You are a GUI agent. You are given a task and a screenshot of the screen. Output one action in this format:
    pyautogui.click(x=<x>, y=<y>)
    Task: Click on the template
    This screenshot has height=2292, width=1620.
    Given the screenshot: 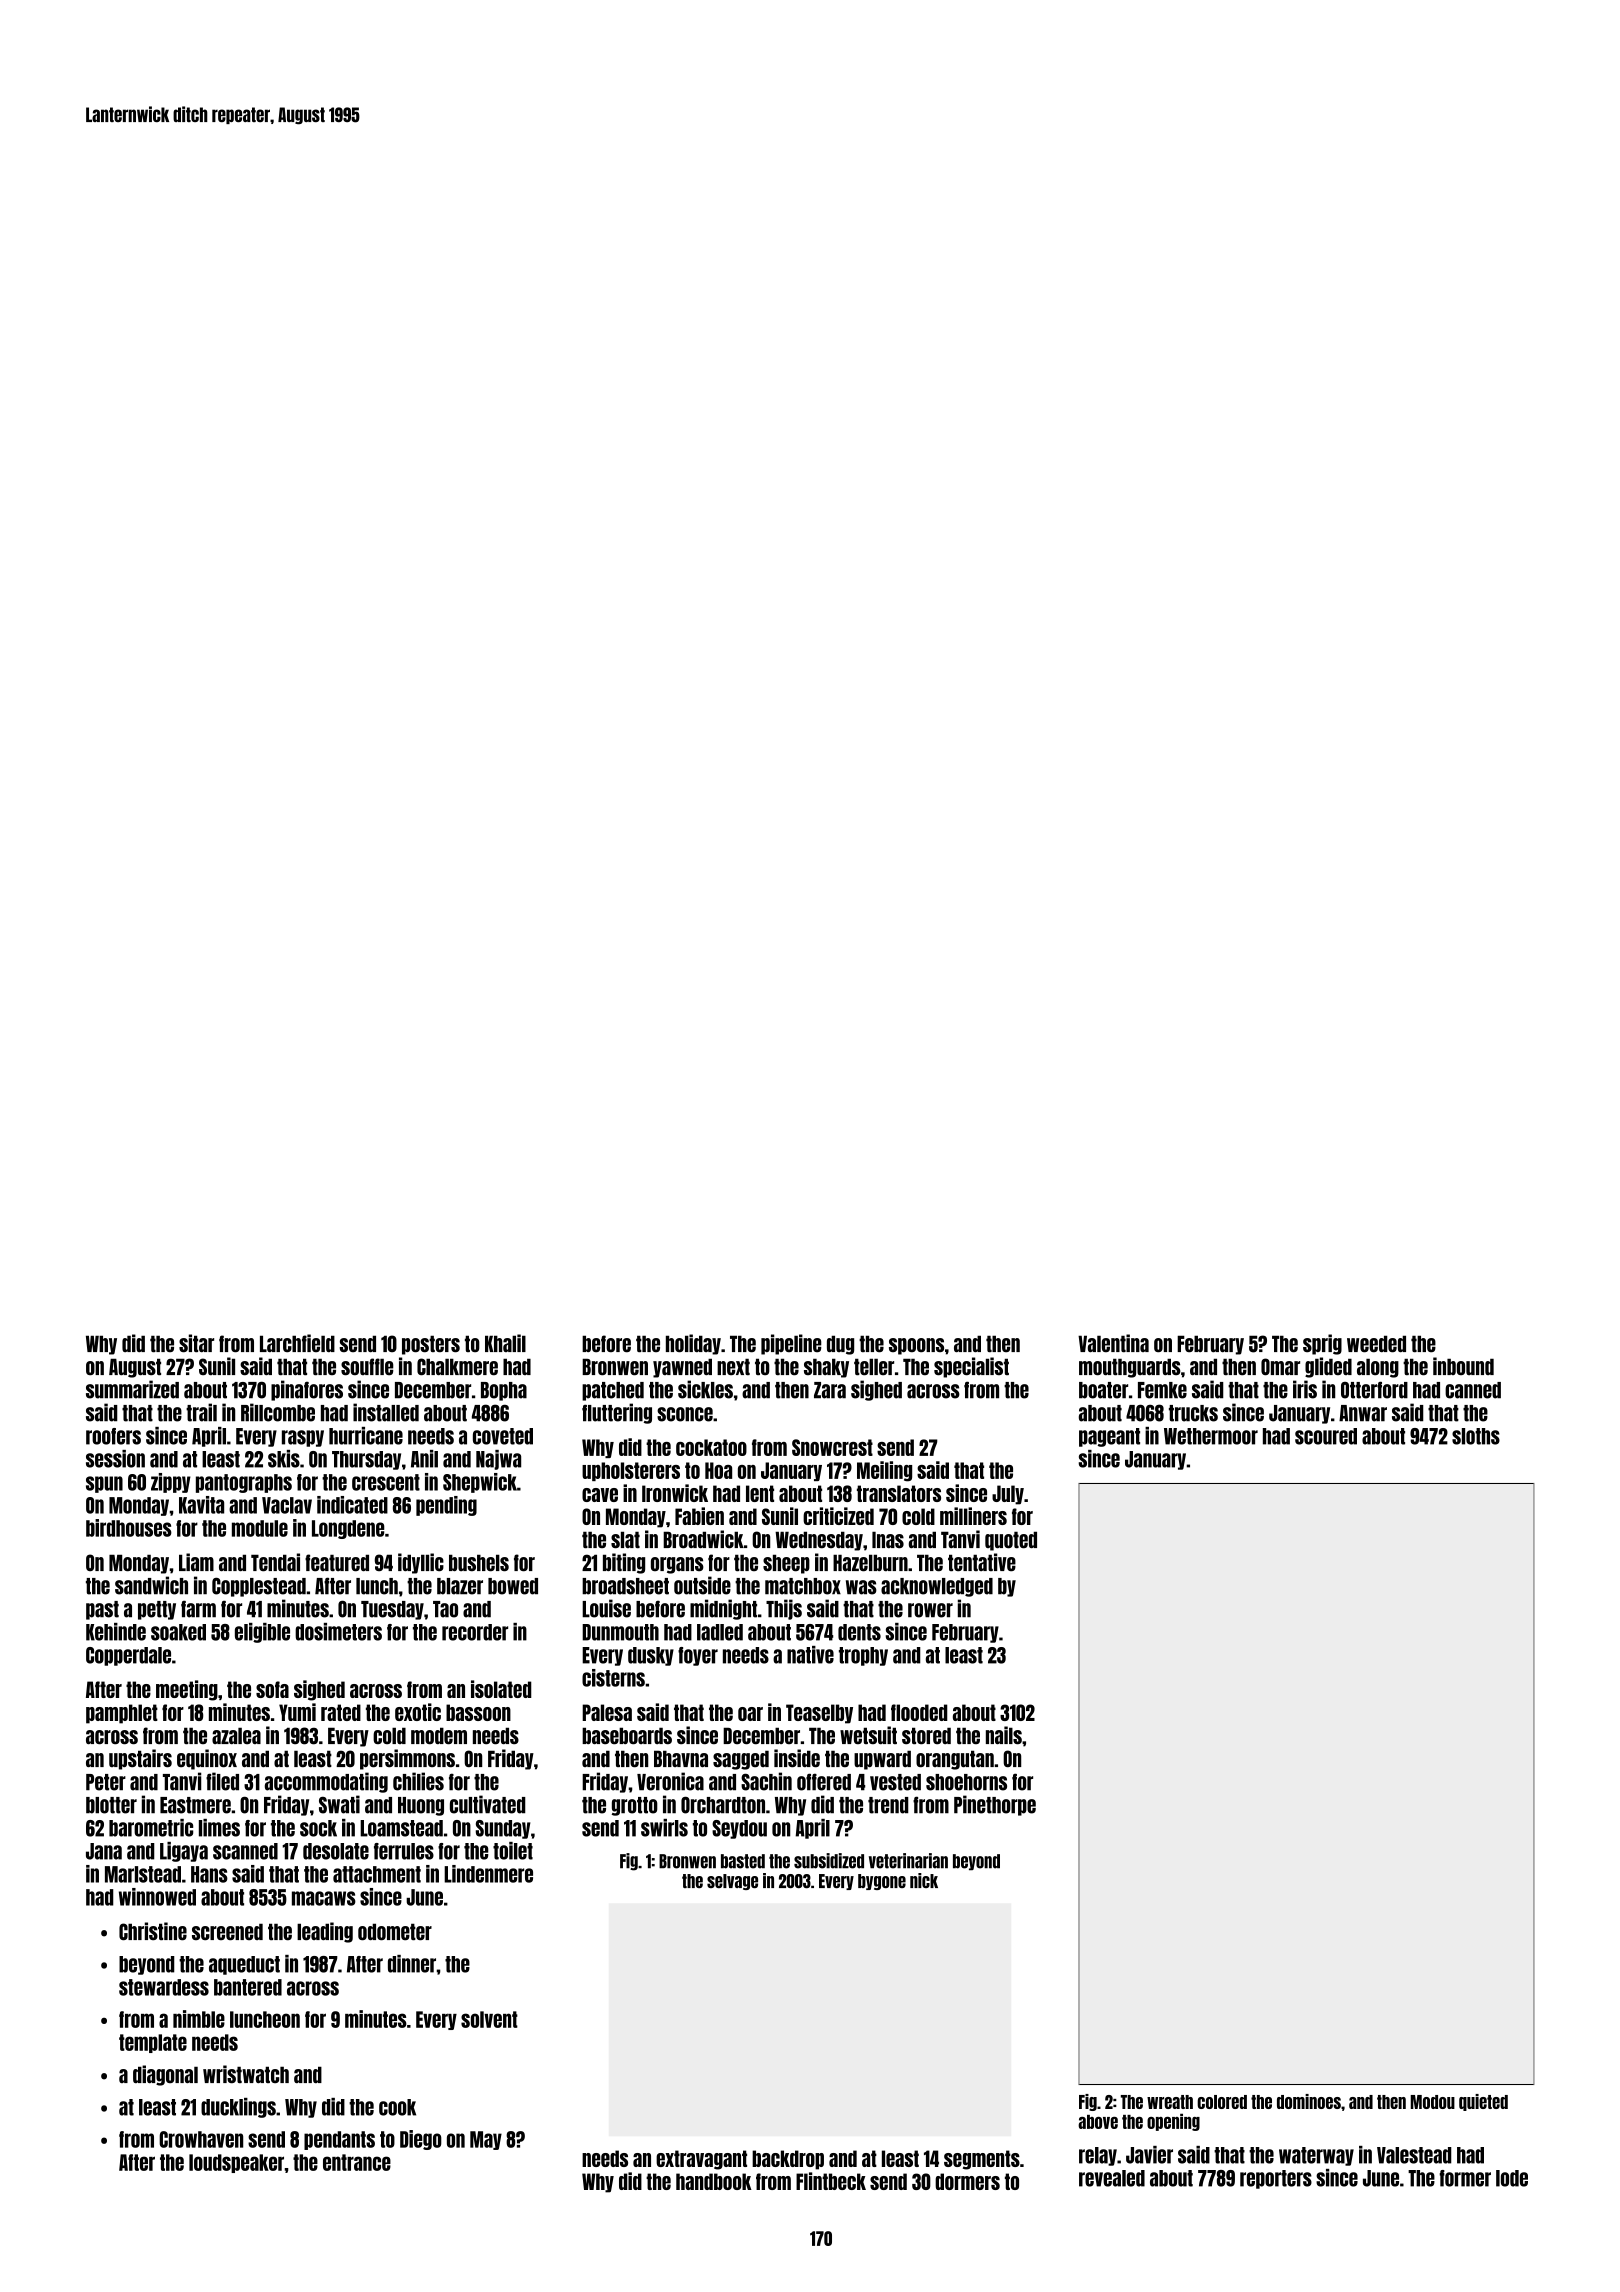 What is the action you would take?
    pyautogui.click(x=153, y=2043)
